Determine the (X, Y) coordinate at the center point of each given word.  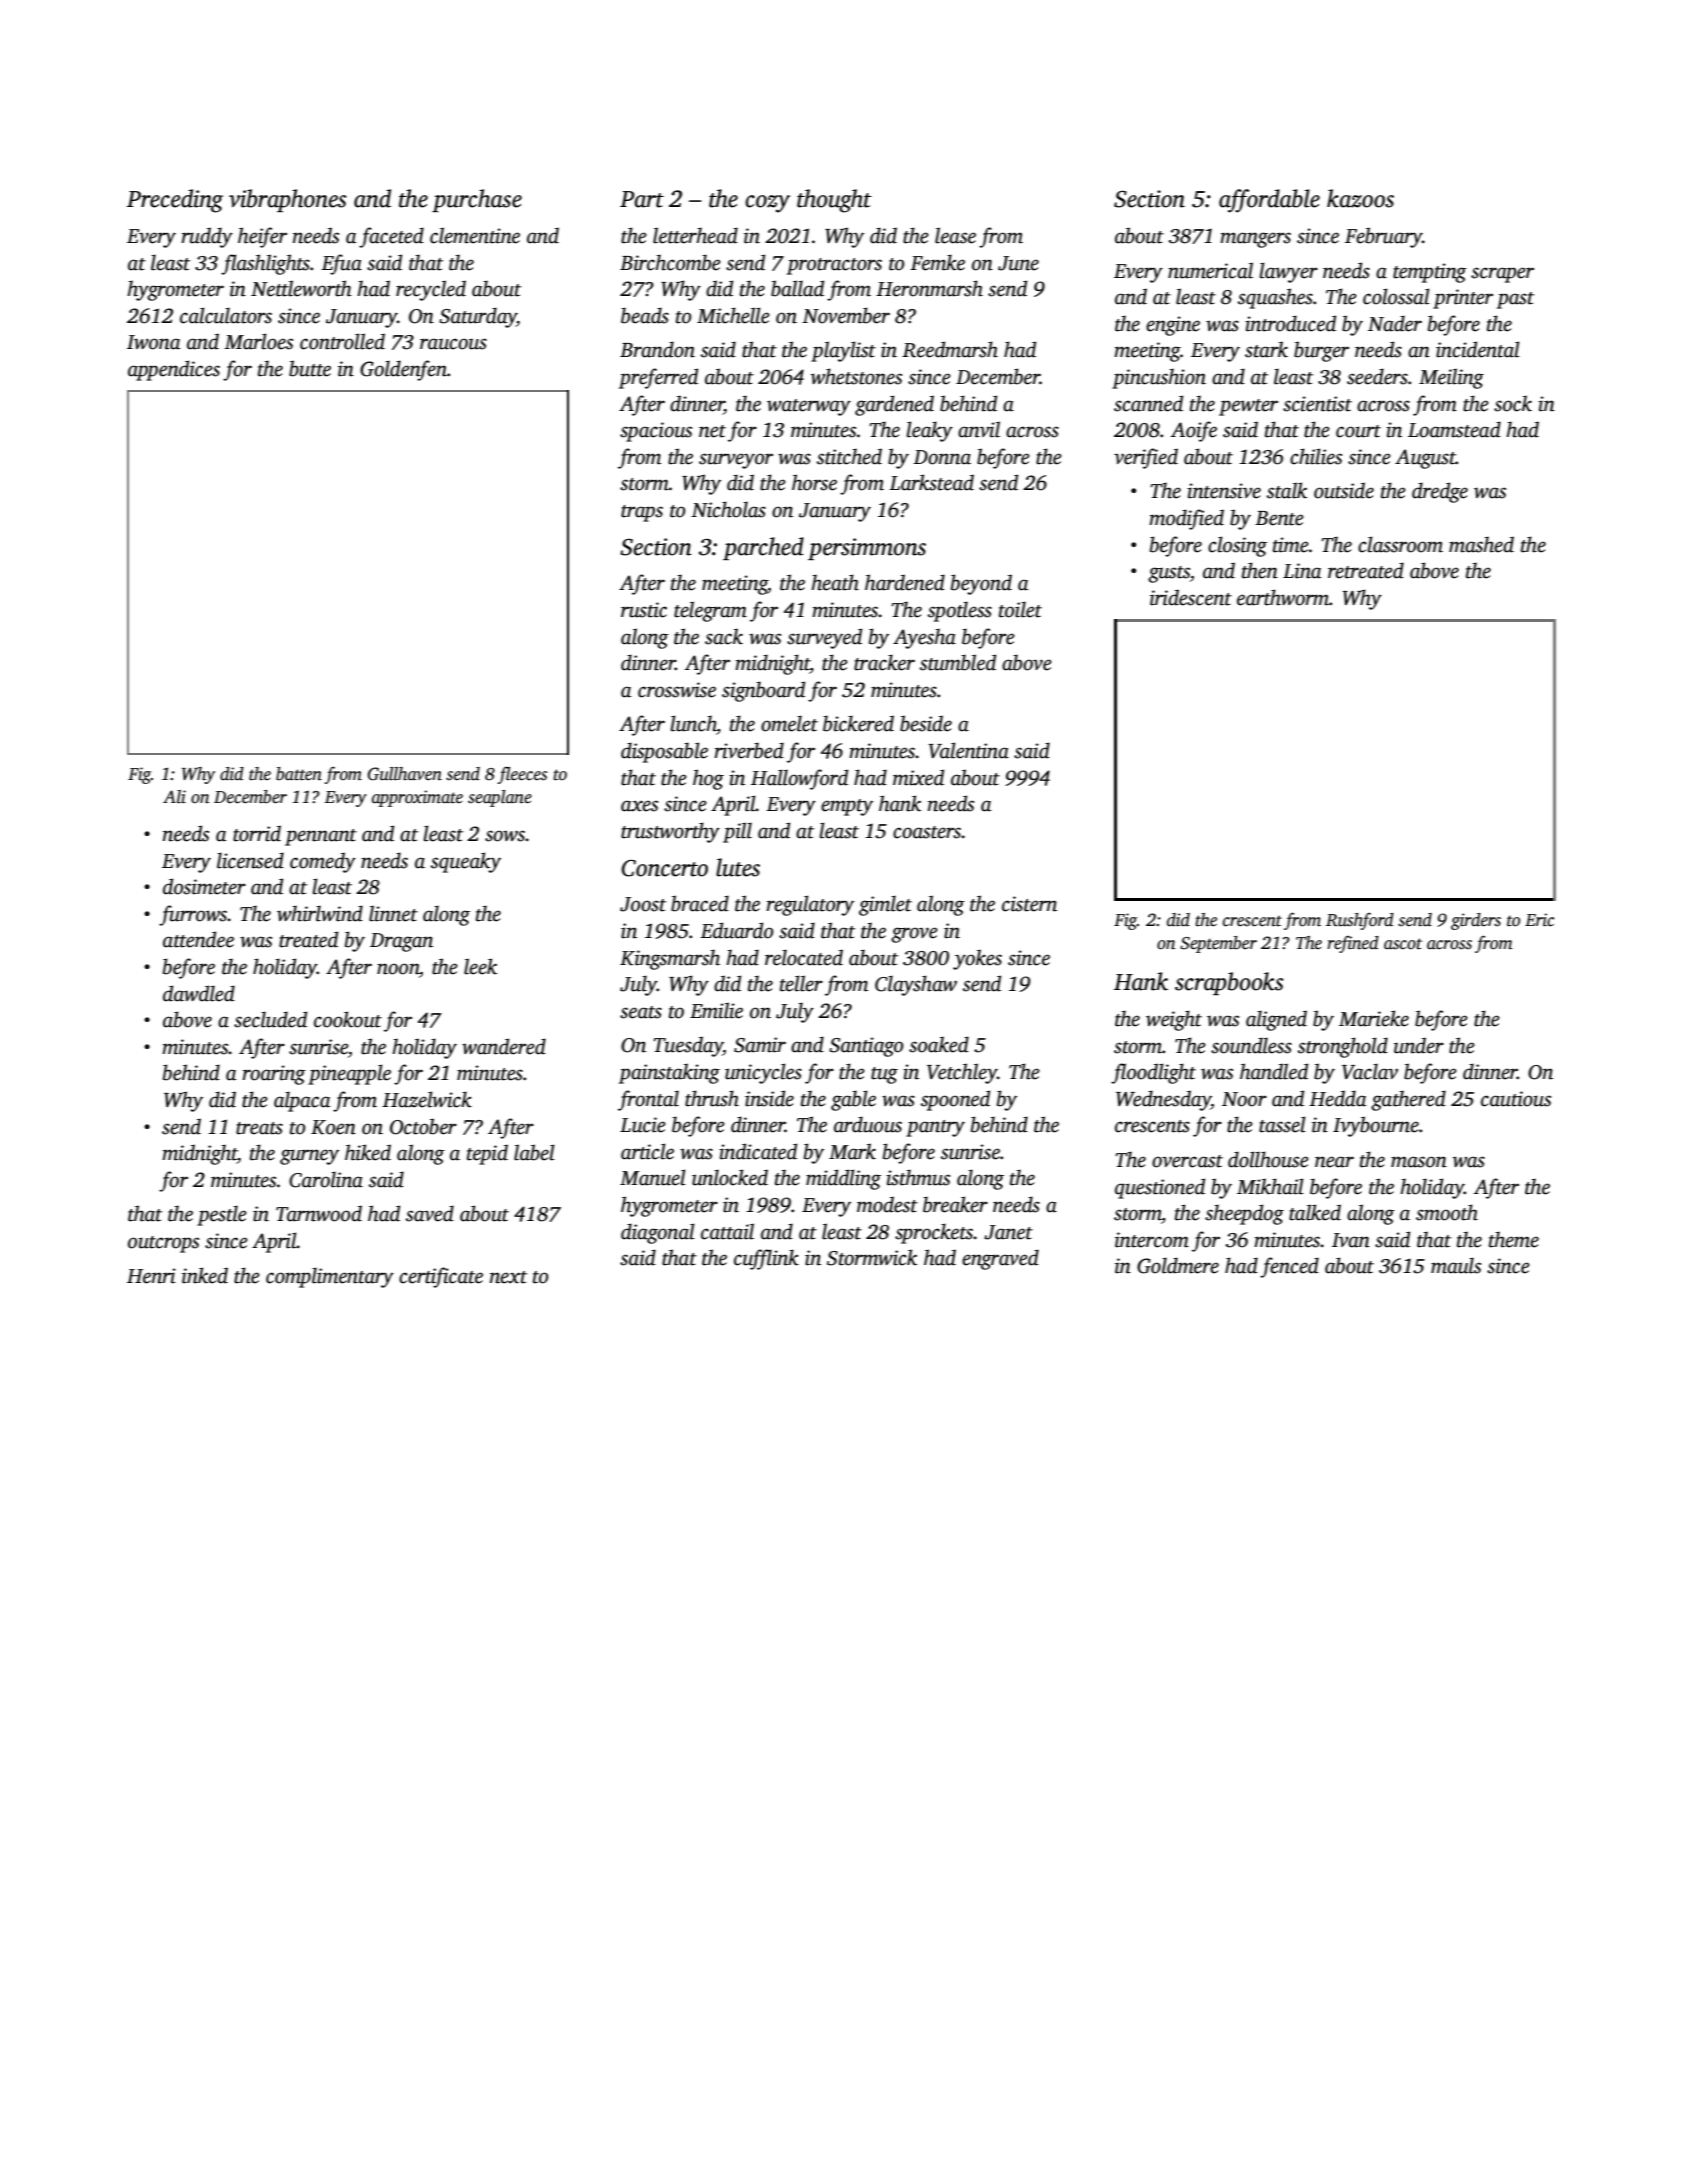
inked (205, 1275)
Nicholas (728, 509)
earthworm (1283, 597)
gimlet (885, 905)
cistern (1029, 904)
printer (1463, 299)
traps (642, 513)
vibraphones (288, 200)
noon (398, 969)
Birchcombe (670, 262)
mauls (1456, 1265)
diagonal (658, 1233)
